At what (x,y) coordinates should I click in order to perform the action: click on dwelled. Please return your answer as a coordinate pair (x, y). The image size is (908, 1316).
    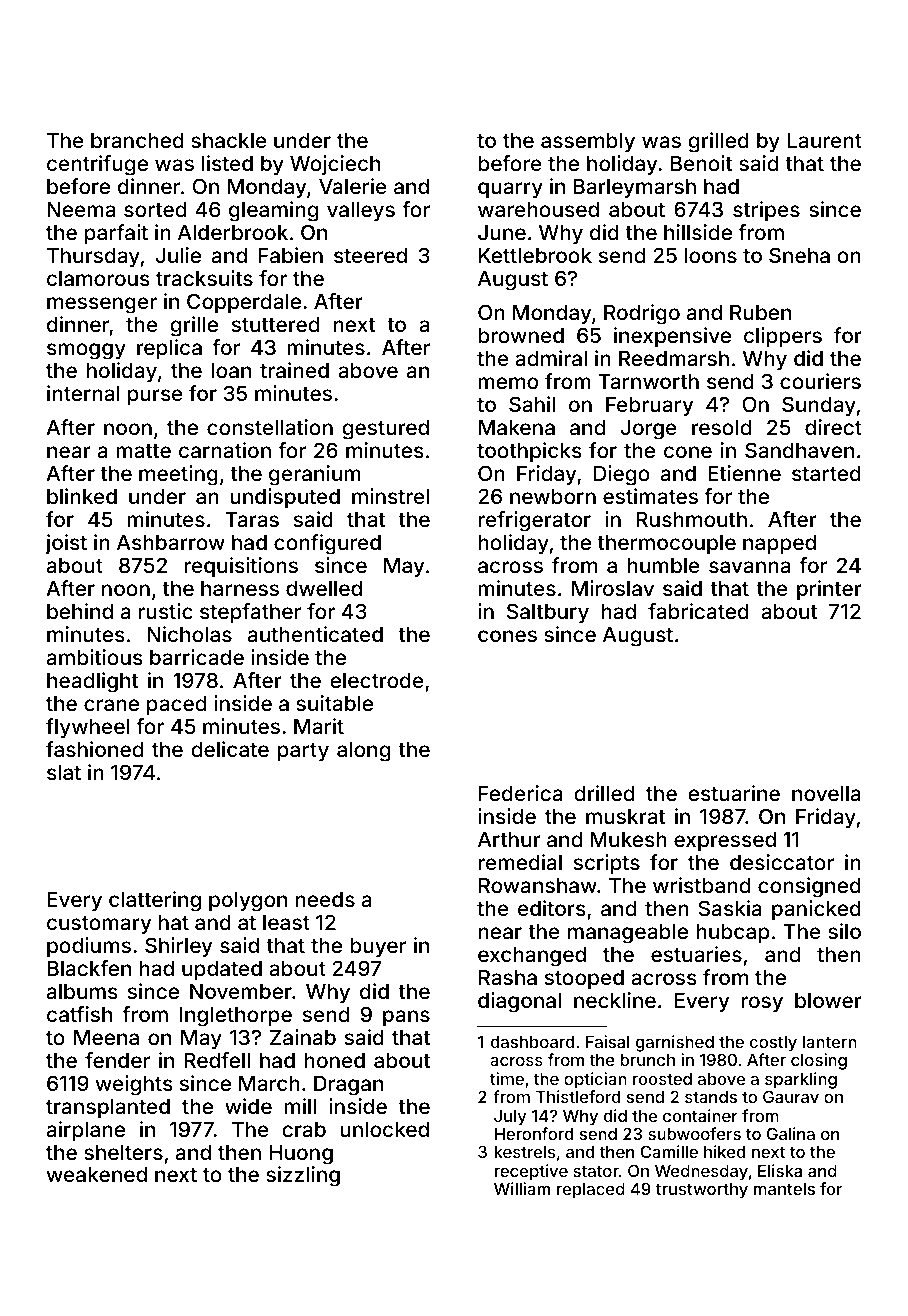
    Looking at the image, I should click on (324, 588).
